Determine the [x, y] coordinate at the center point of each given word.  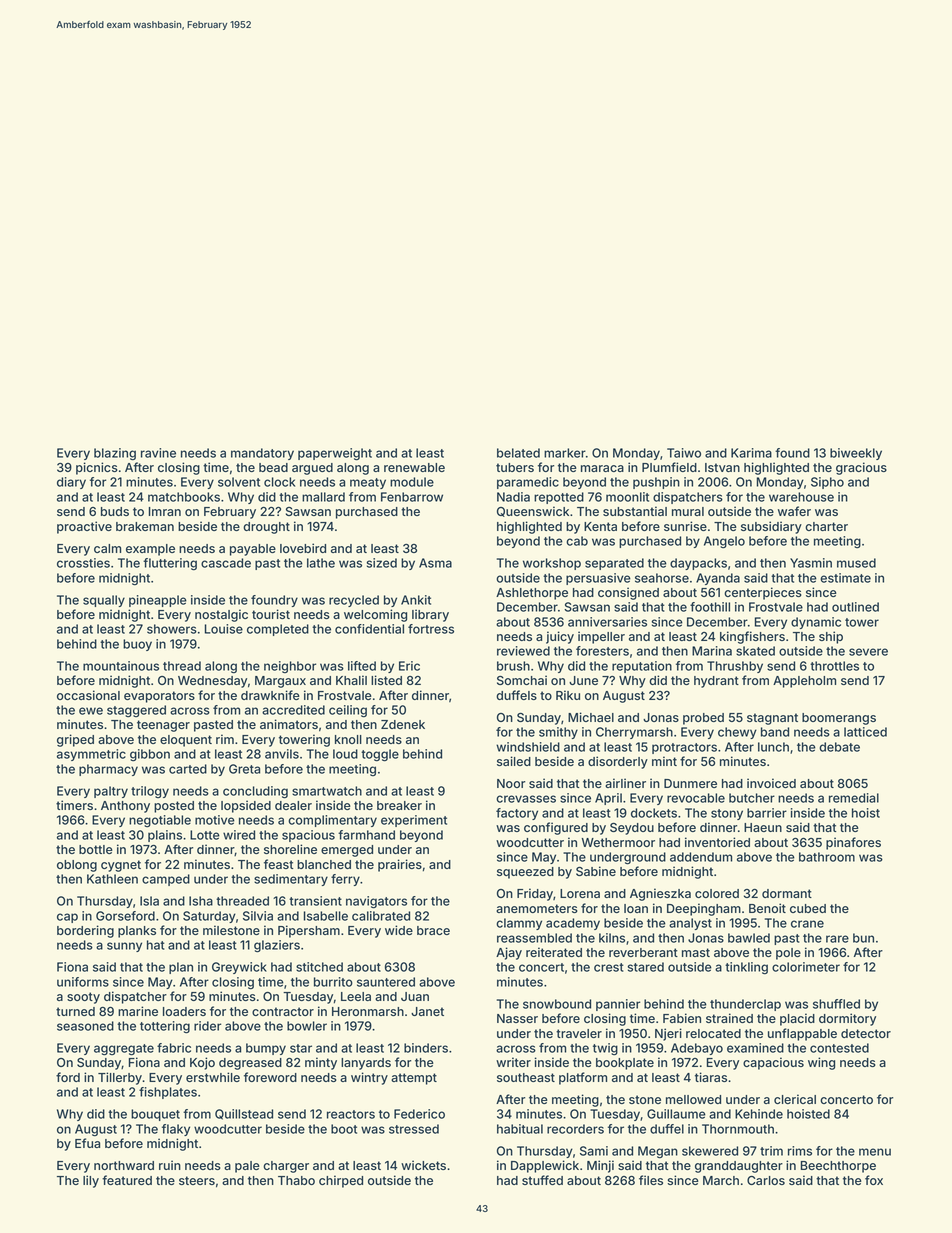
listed [386, 680]
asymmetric [91, 755]
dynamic [816, 623]
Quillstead [244, 1114]
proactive [84, 527]
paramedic [528, 483]
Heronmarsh [368, 1011]
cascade [226, 563]
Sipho [827, 483]
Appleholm [804, 682]
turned [75, 1011]
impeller [601, 637]
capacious [773, 1063]
